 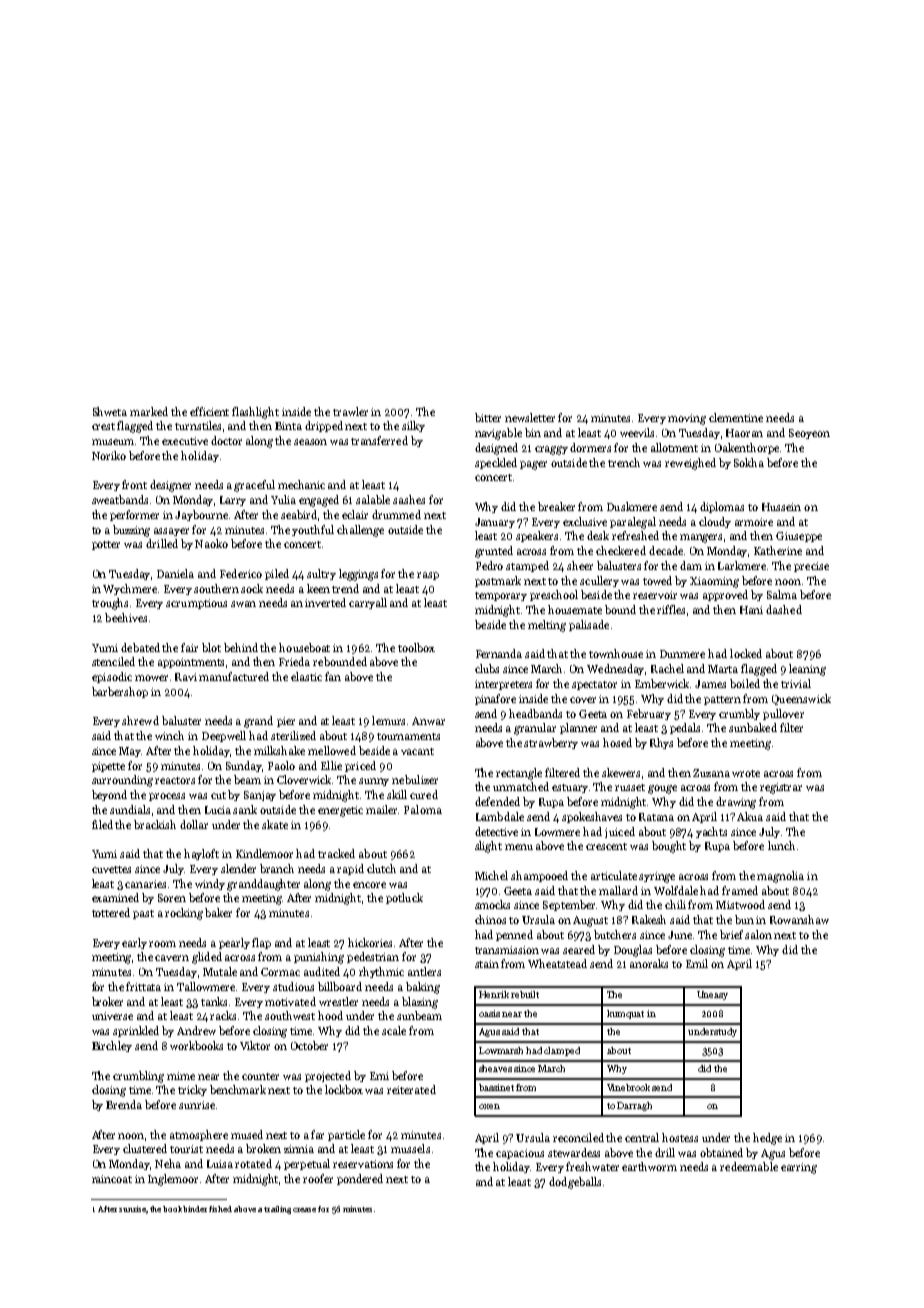 What do you see at coordinates (255, 413) in the page?
I see `flashlight` at bounding box center [255, 413].
